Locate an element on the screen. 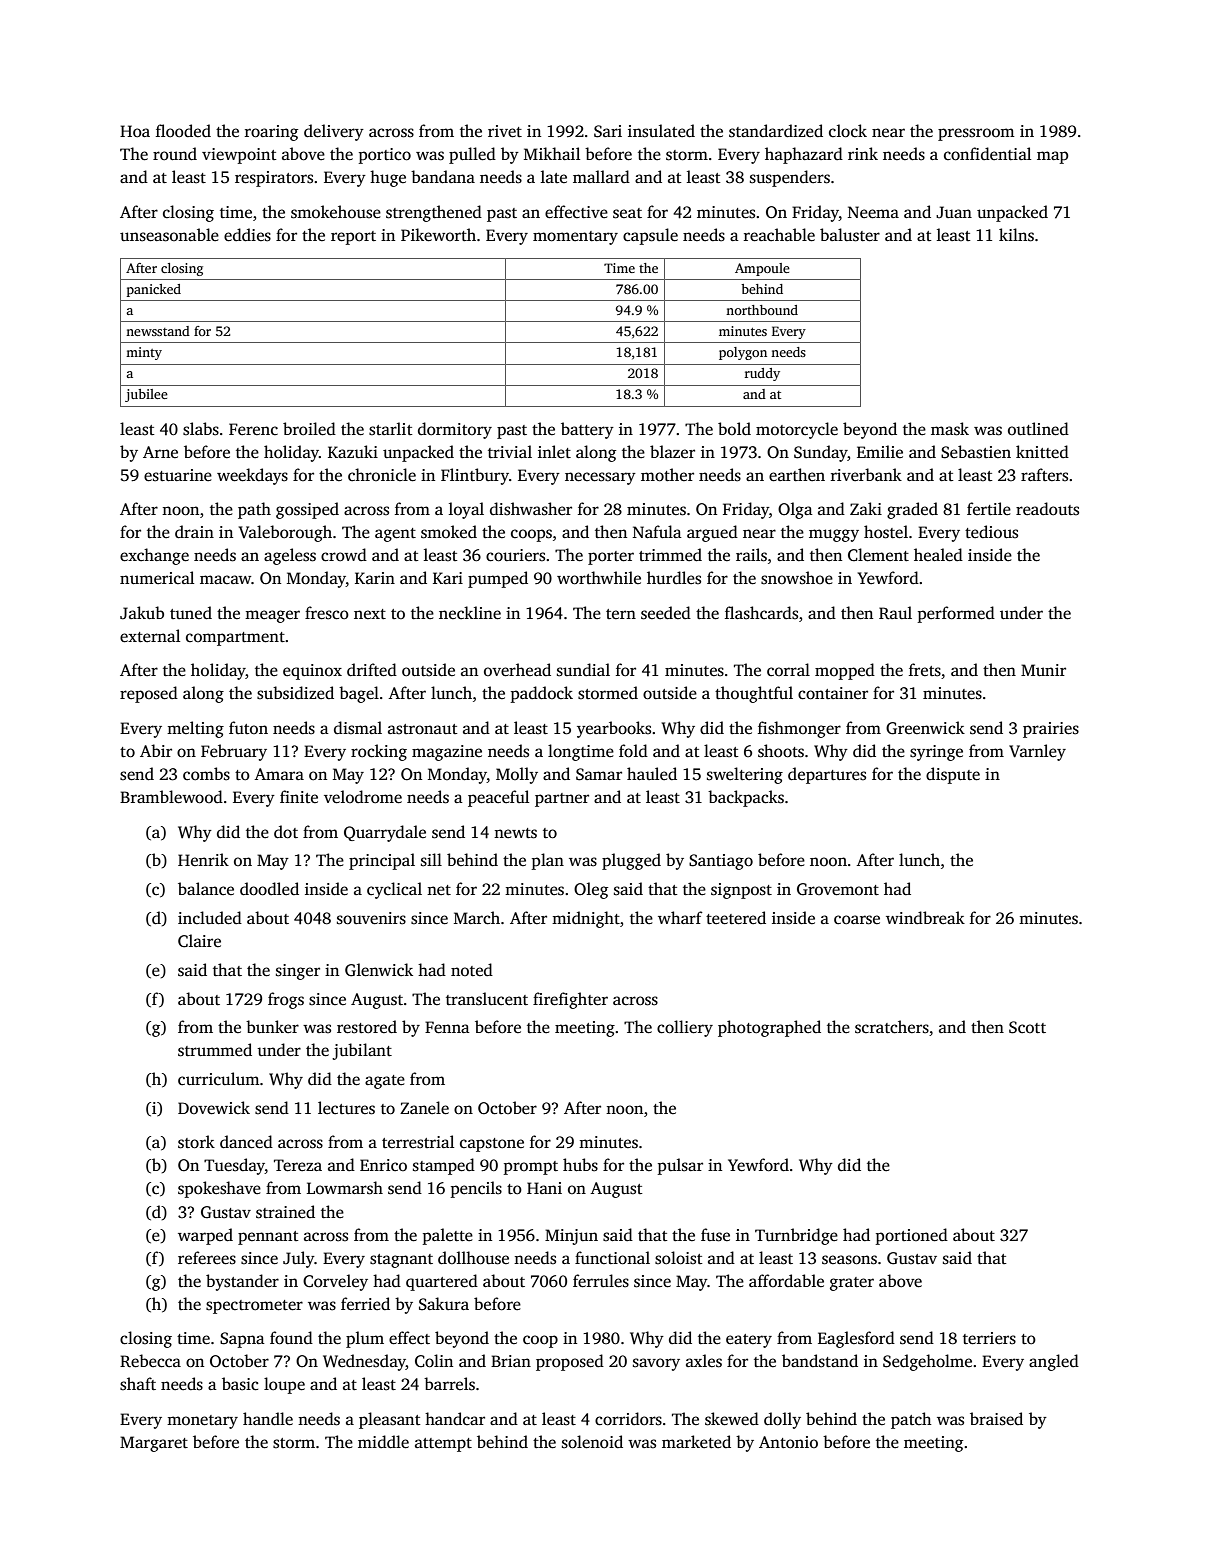 The width and height of the screenshot is (1210, 1566). inlet is located at coordinates (554, 451).
